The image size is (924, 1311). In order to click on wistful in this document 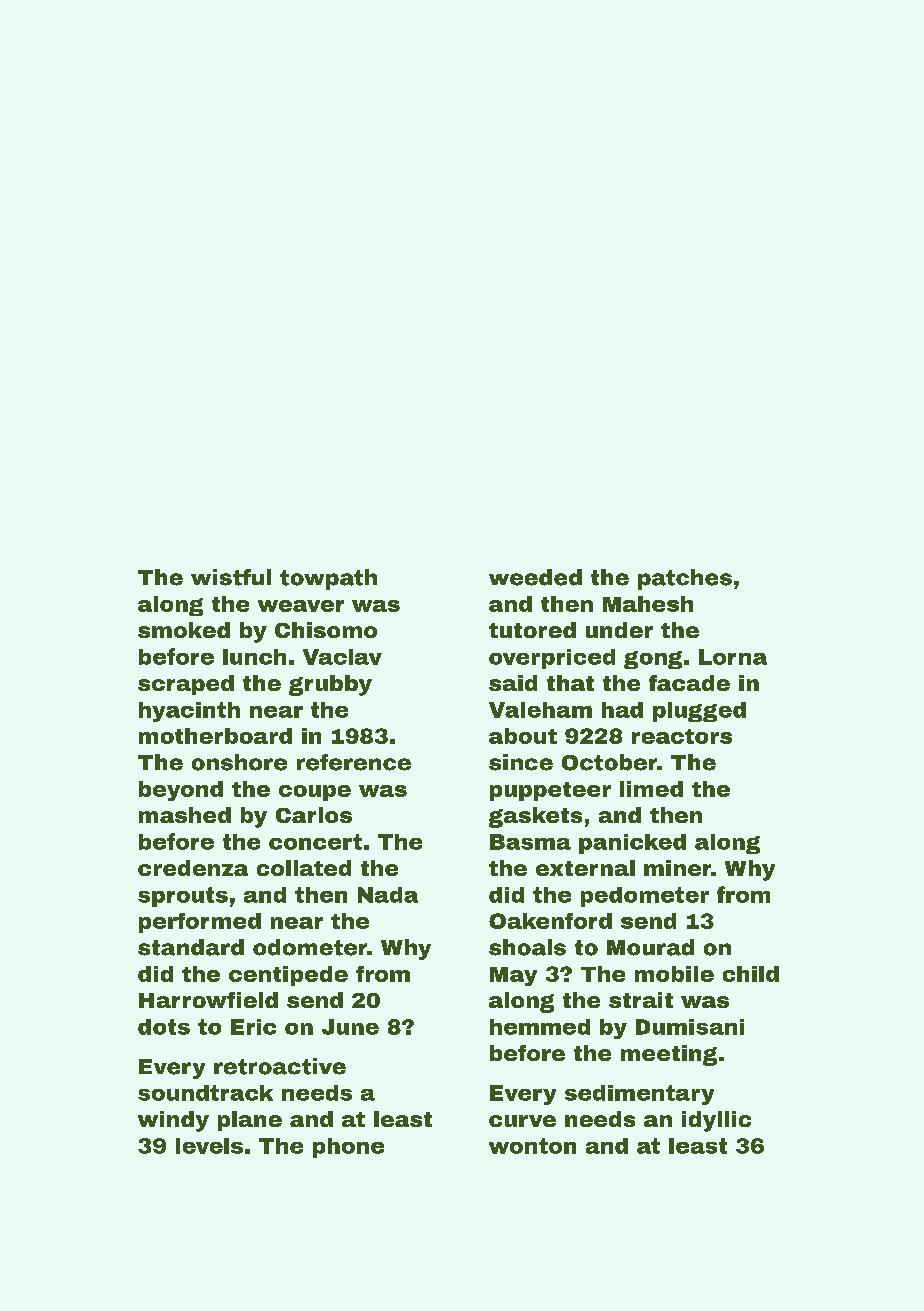, I will do `click(231, 577)`.
